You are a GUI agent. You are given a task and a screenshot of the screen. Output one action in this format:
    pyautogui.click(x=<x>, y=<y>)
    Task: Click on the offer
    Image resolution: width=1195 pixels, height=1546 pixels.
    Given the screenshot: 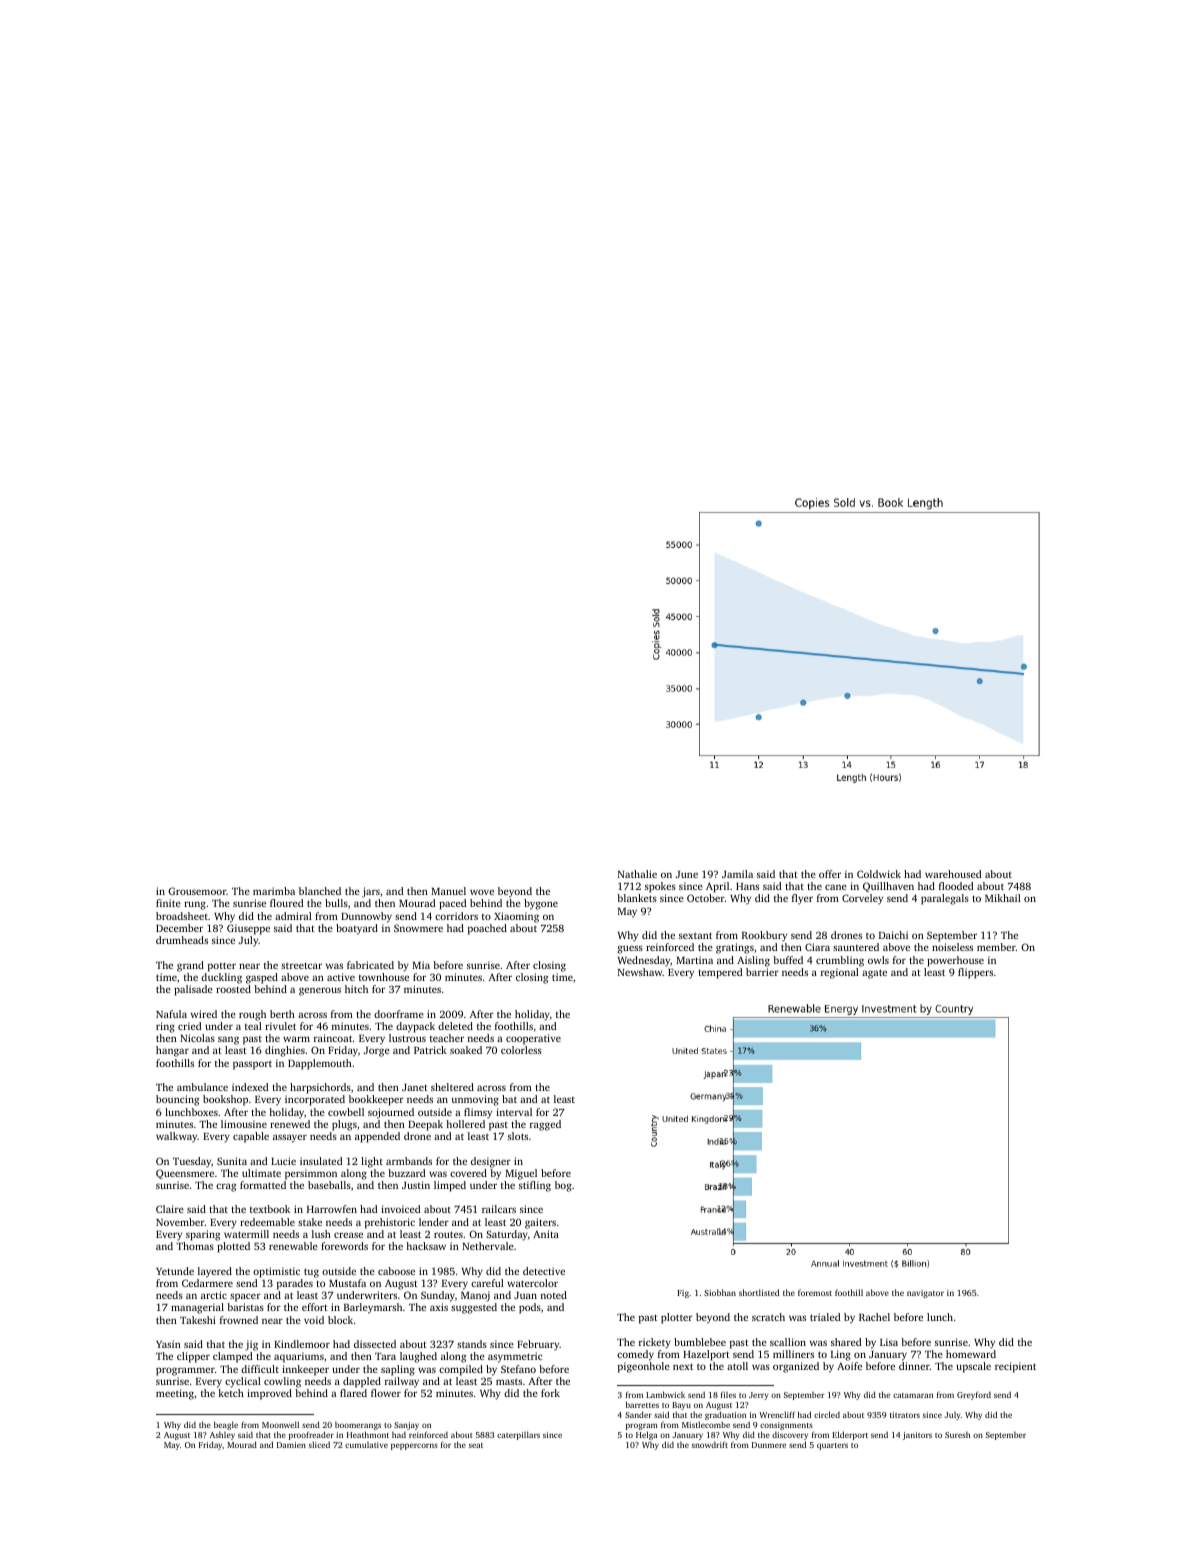 What is the action you would take?
    pyautogui.click(x=830, y=874)
